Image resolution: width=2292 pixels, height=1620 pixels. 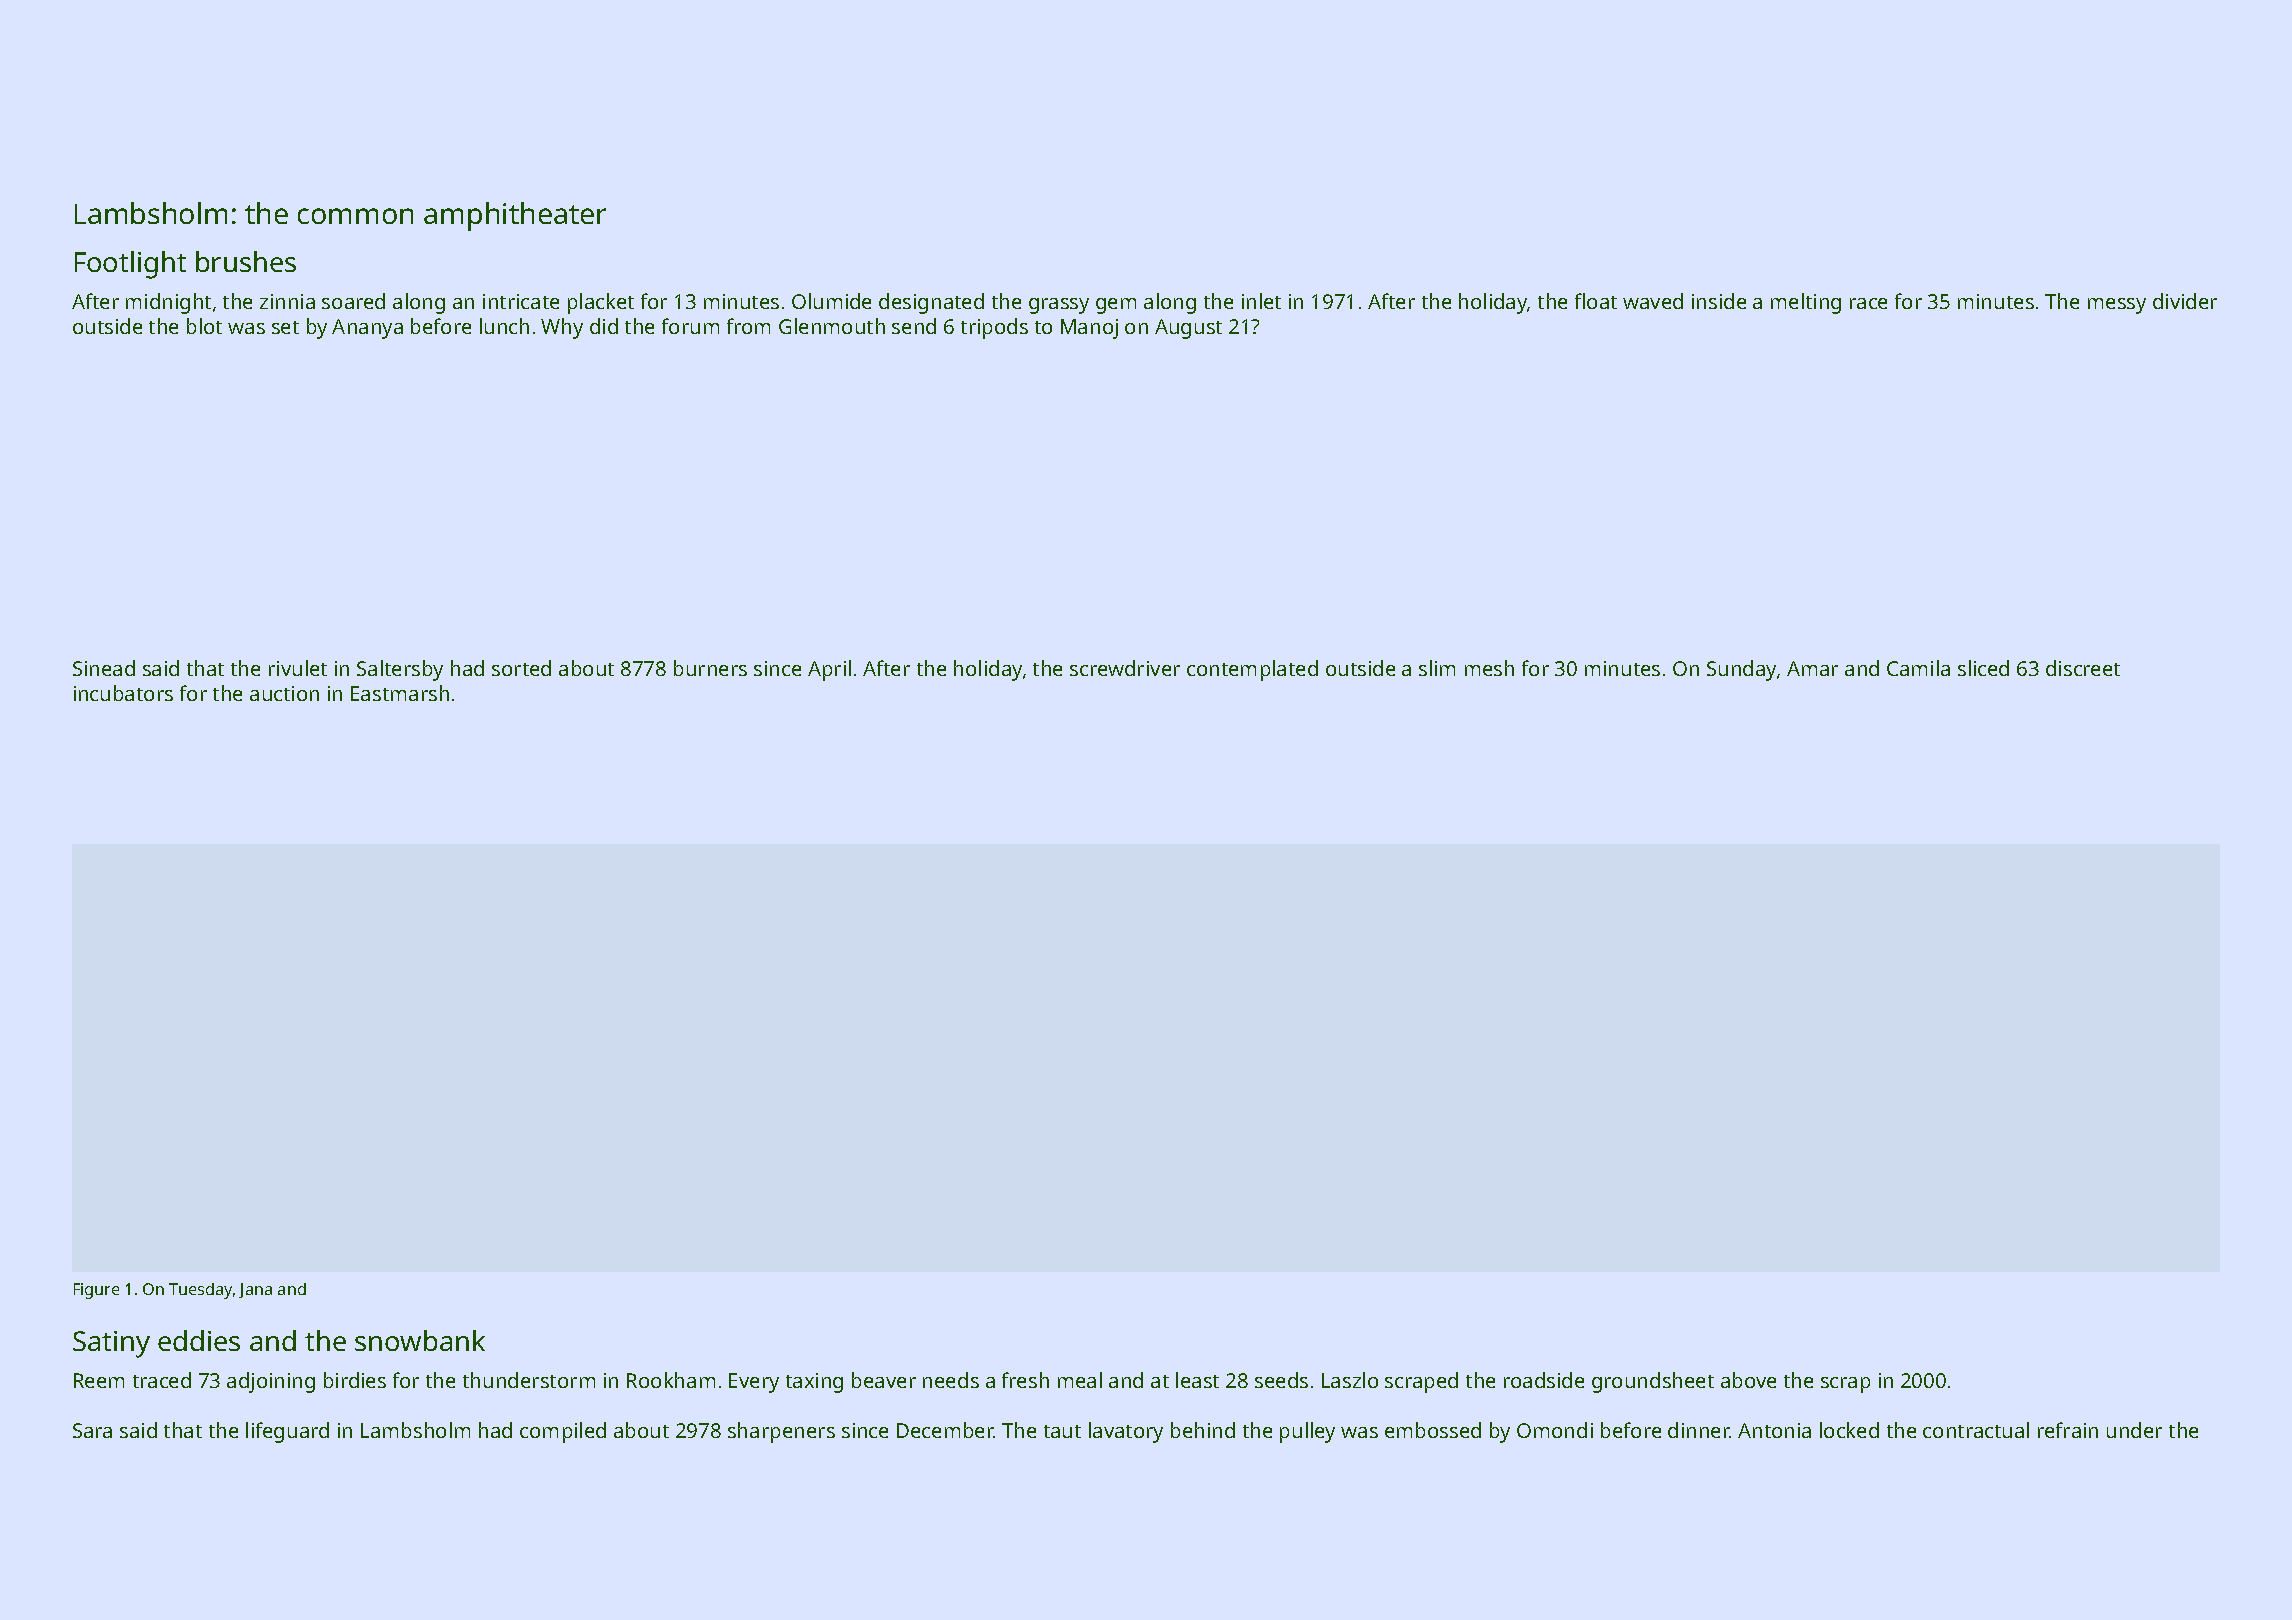 What do you see at coordinates (2117, 306) in the image?
I see `messy` at bounding box center [2117, 306].
